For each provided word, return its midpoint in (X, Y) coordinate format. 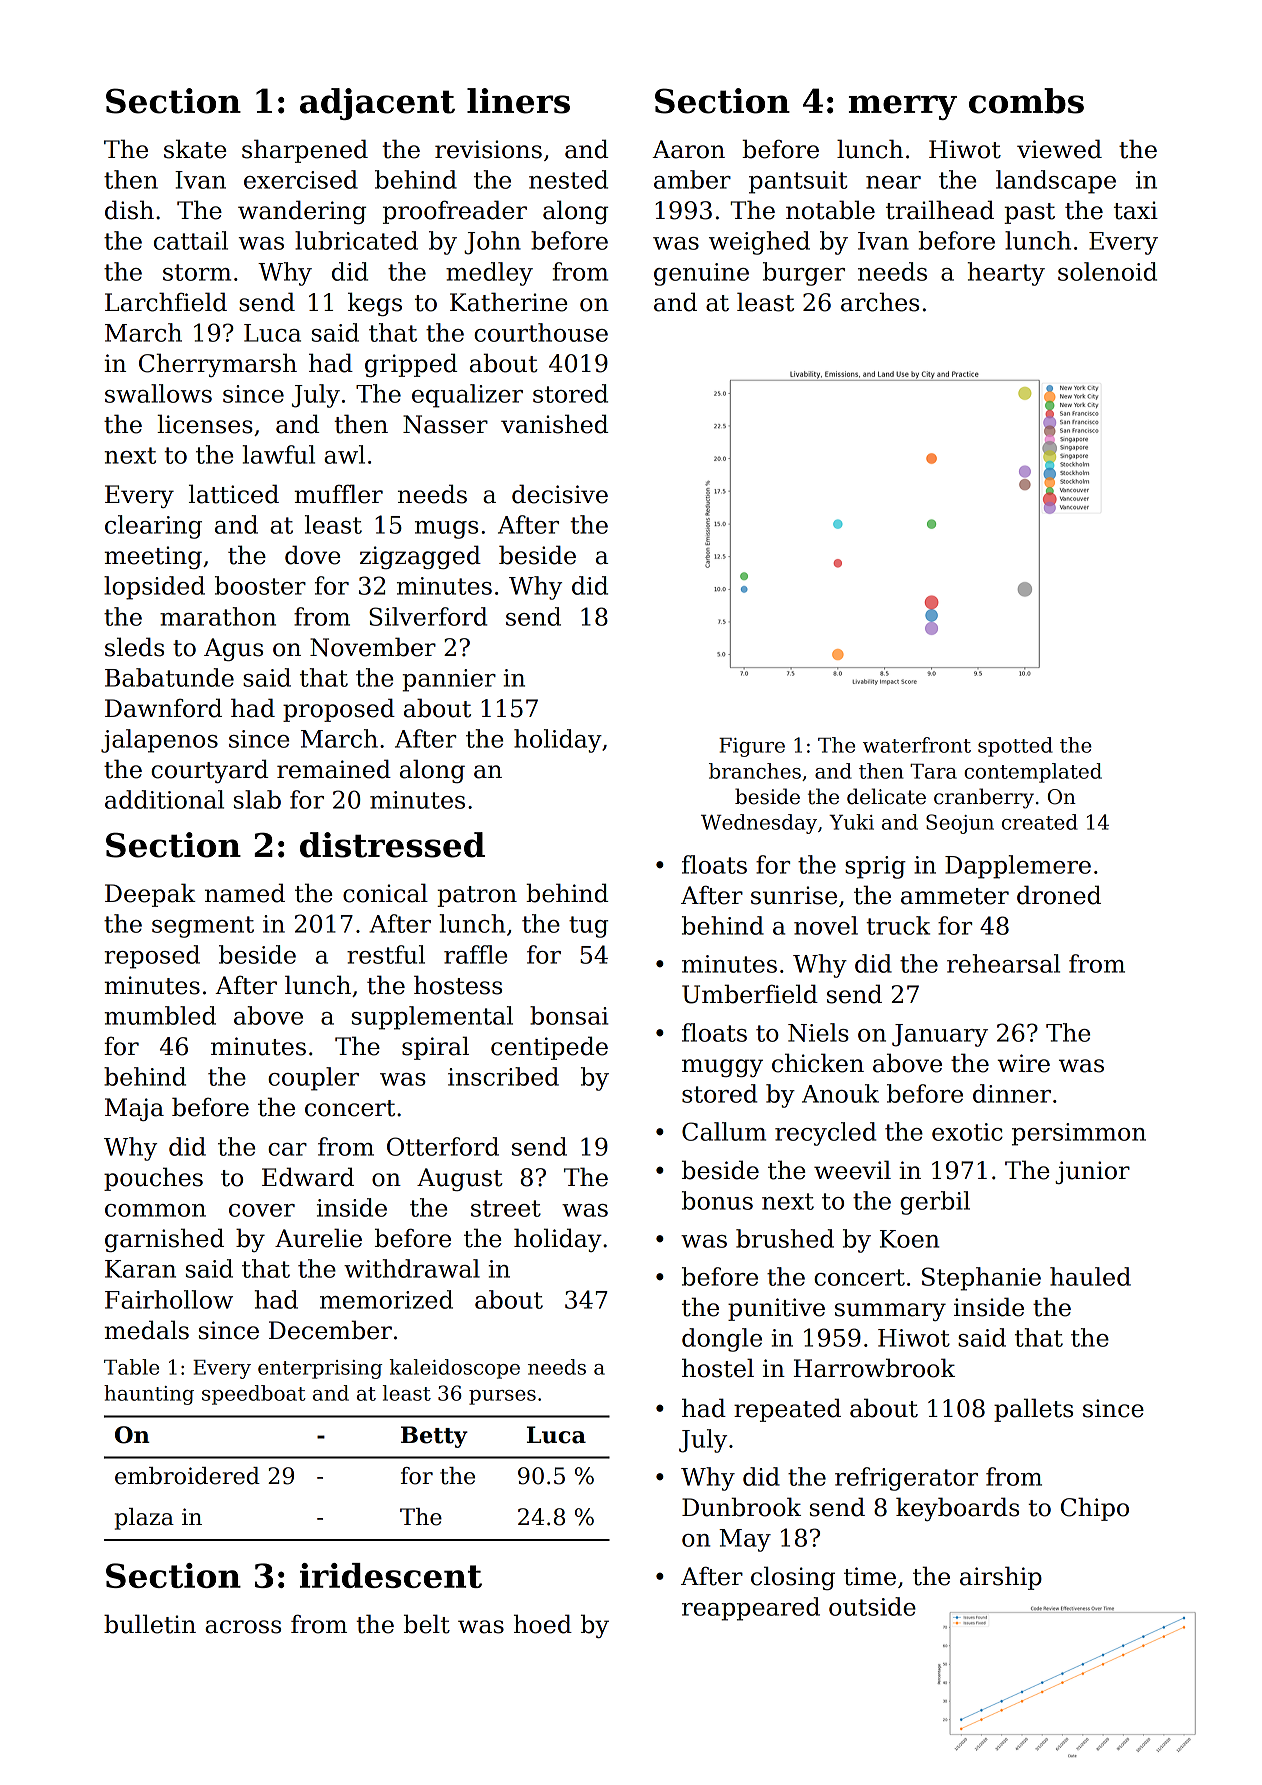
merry (903, 107)
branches (755, 771)
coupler (313, 1079)
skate (195, 149)
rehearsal (1003, 963)
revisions (488, 149)
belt (427, 1624)
